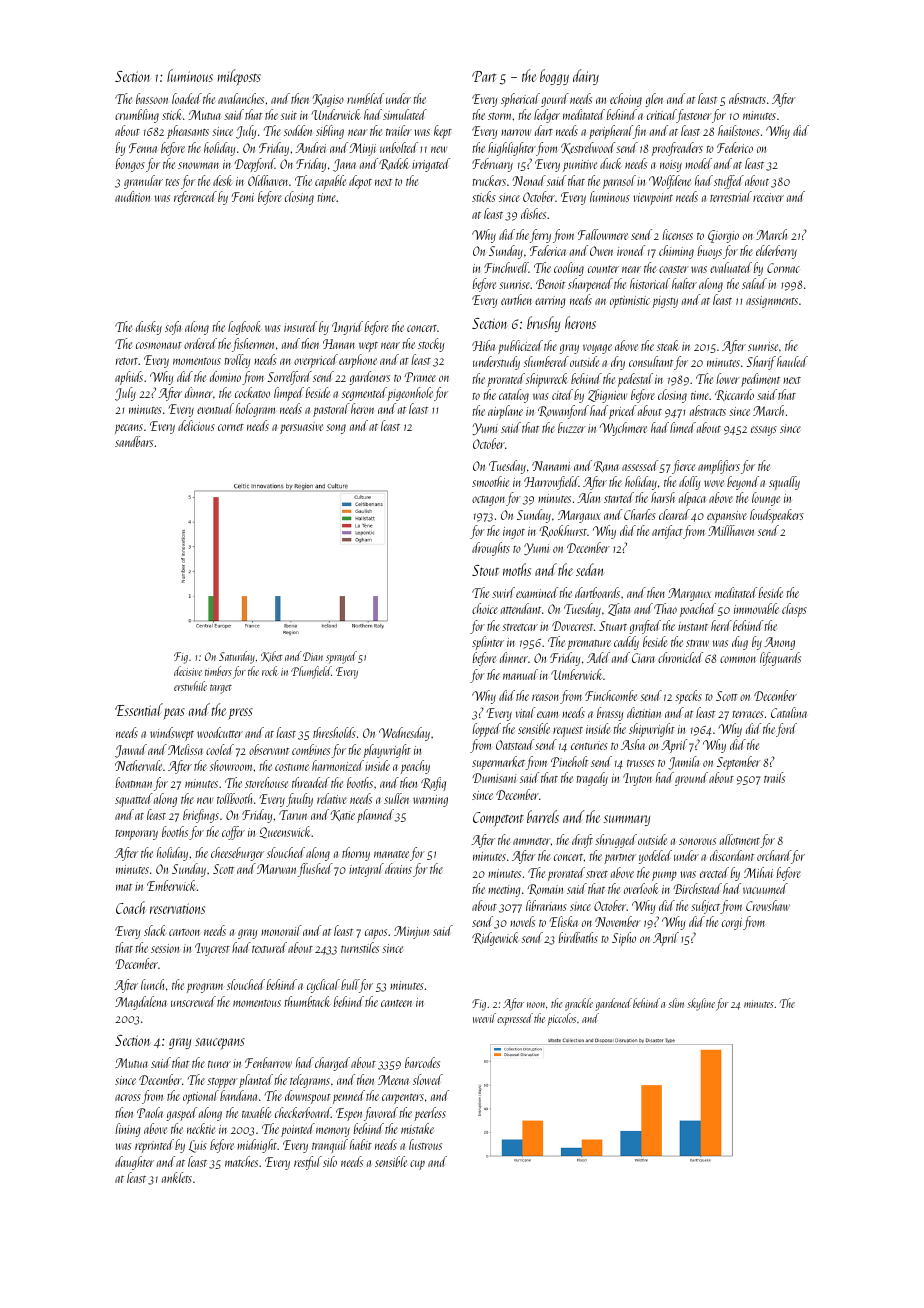  Describe the element at coordinates (483, 345) in the screenshot. I see `Hiba` at that location.
